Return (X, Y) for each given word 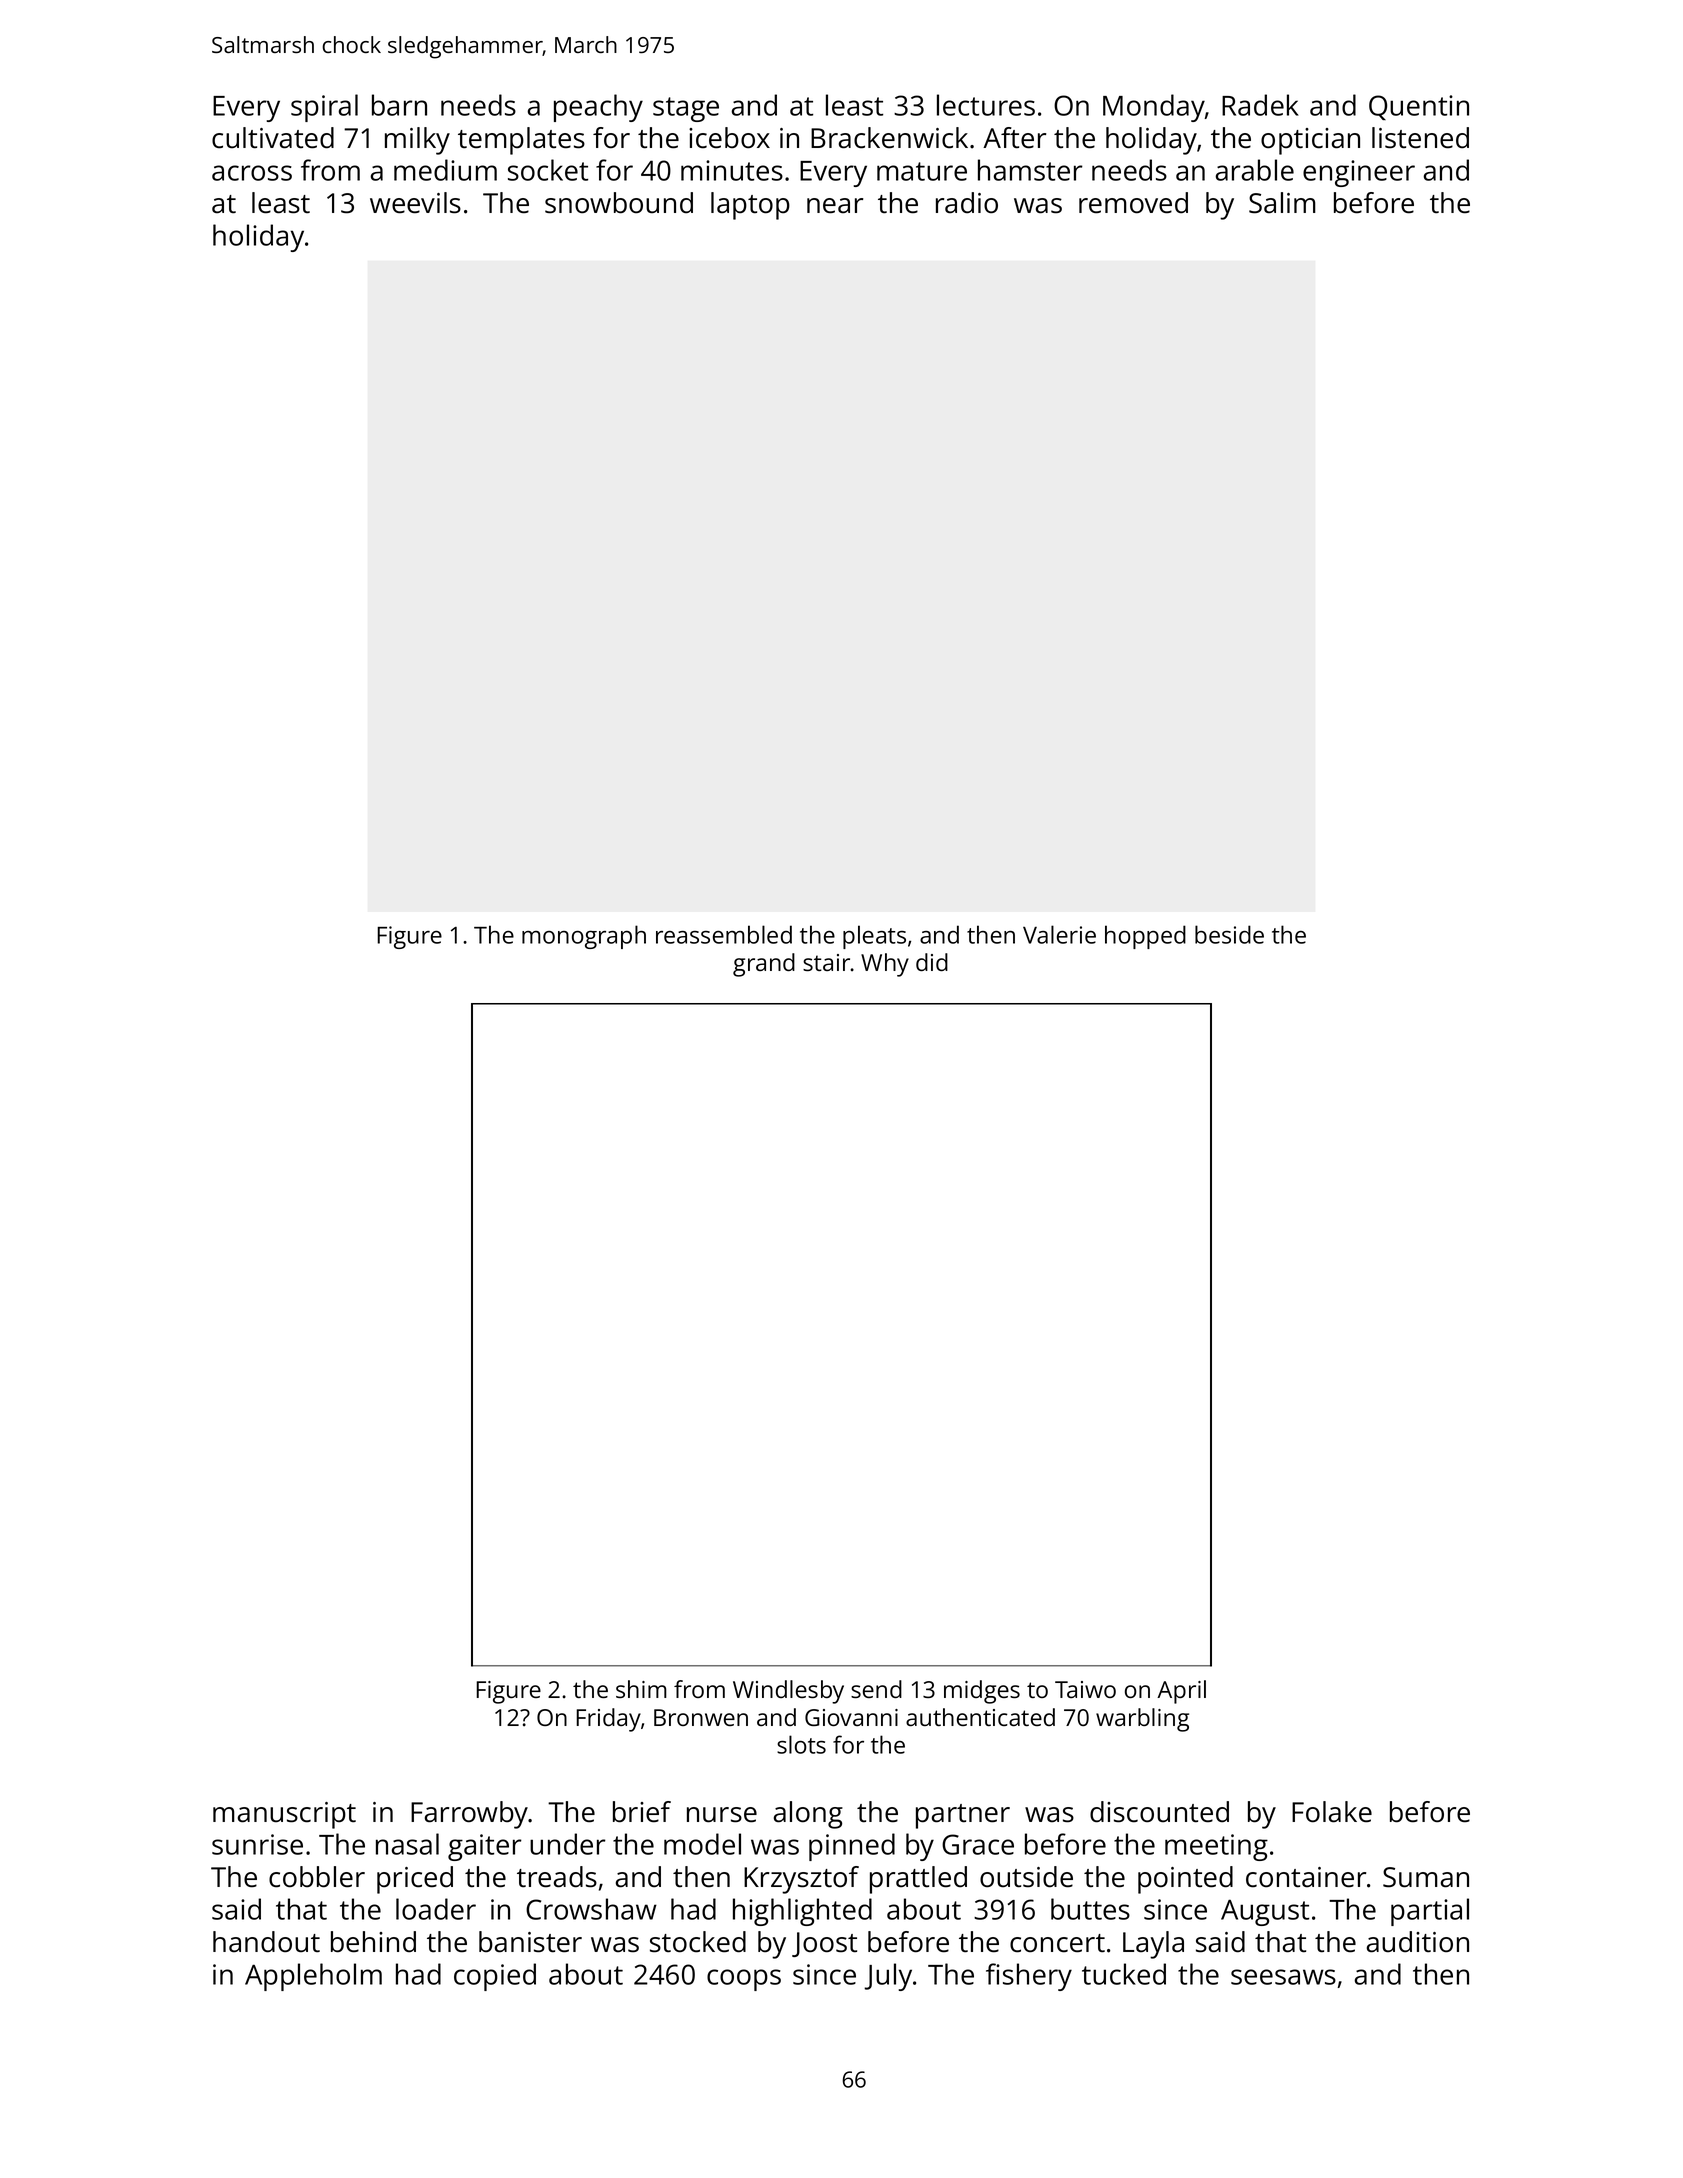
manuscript (284, 1815)
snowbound (619, 203)
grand (764, 965)
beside (1229, 934)
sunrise (257, 1844)
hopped (1145, 937)
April (1181, 1692)
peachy (598, 108)
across (252, 173)
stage (686, 109)
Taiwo (1085, 1689)
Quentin (1419, 107)
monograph (584, 937)
